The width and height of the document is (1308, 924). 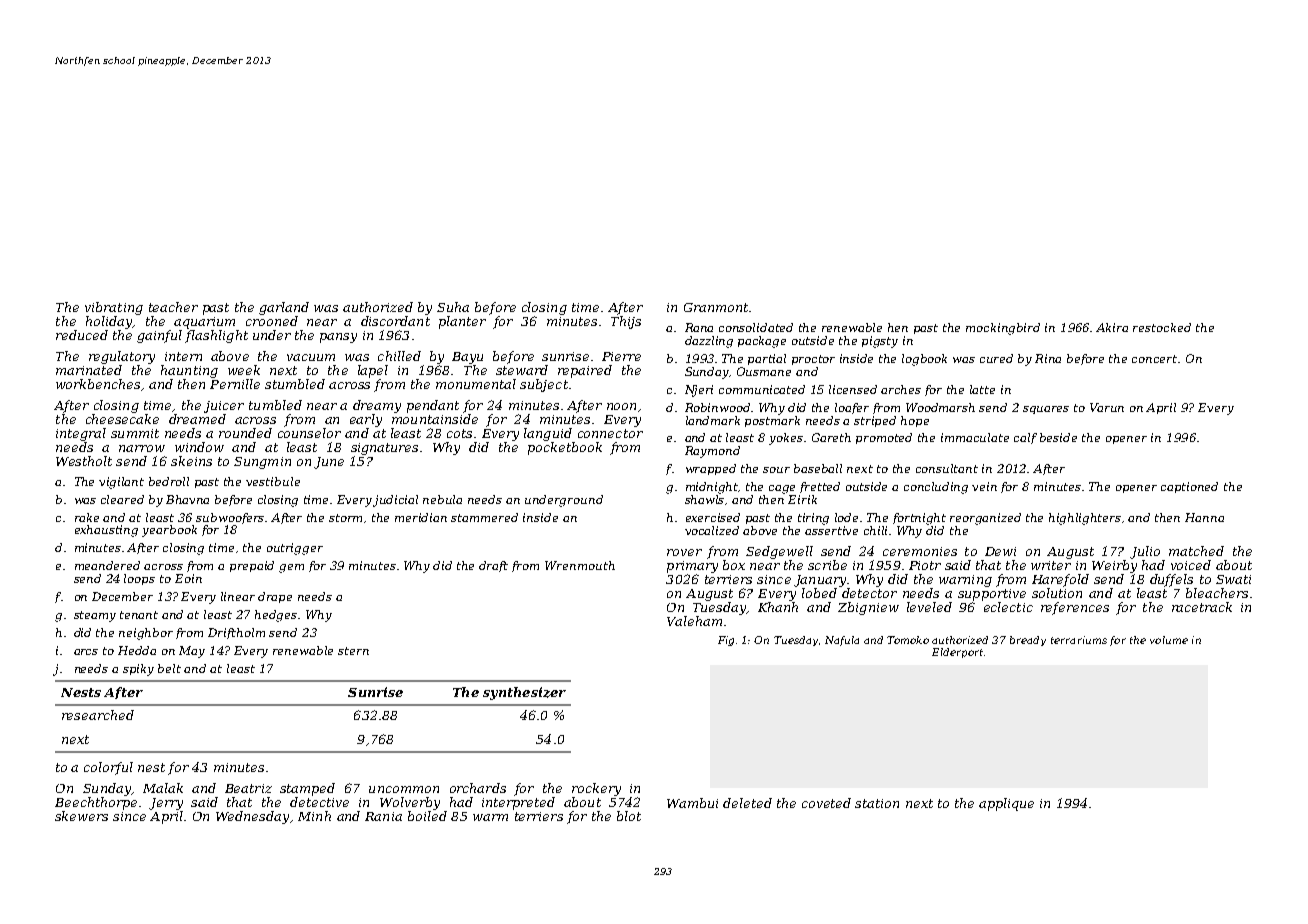 I want to click on Granmont, so click(x=716, y=307).
